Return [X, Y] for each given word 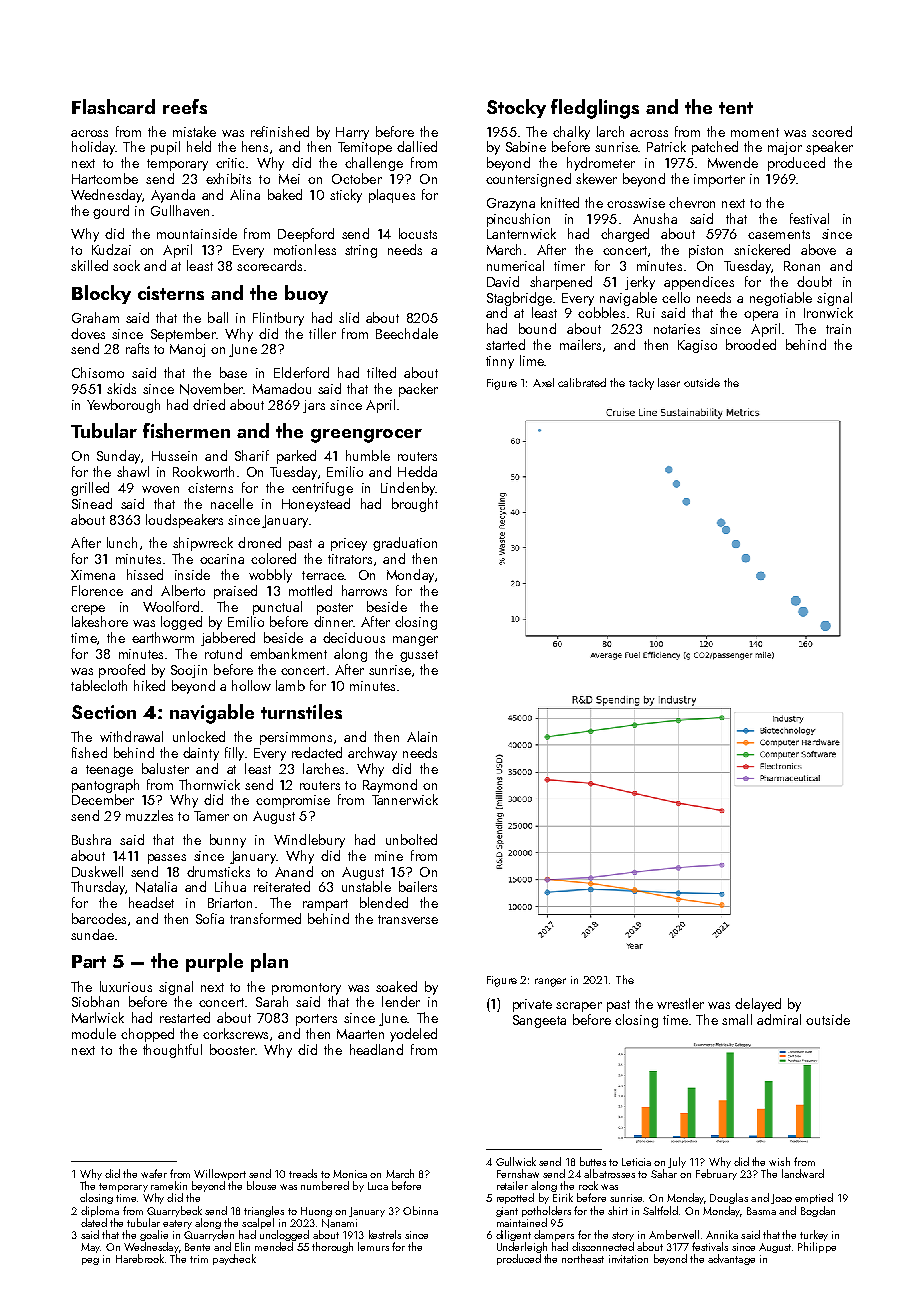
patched [715, 148]
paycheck [234, 1259]
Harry [352, 133]
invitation [628, 1259]
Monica [350, 1174]
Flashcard [113, 106]
